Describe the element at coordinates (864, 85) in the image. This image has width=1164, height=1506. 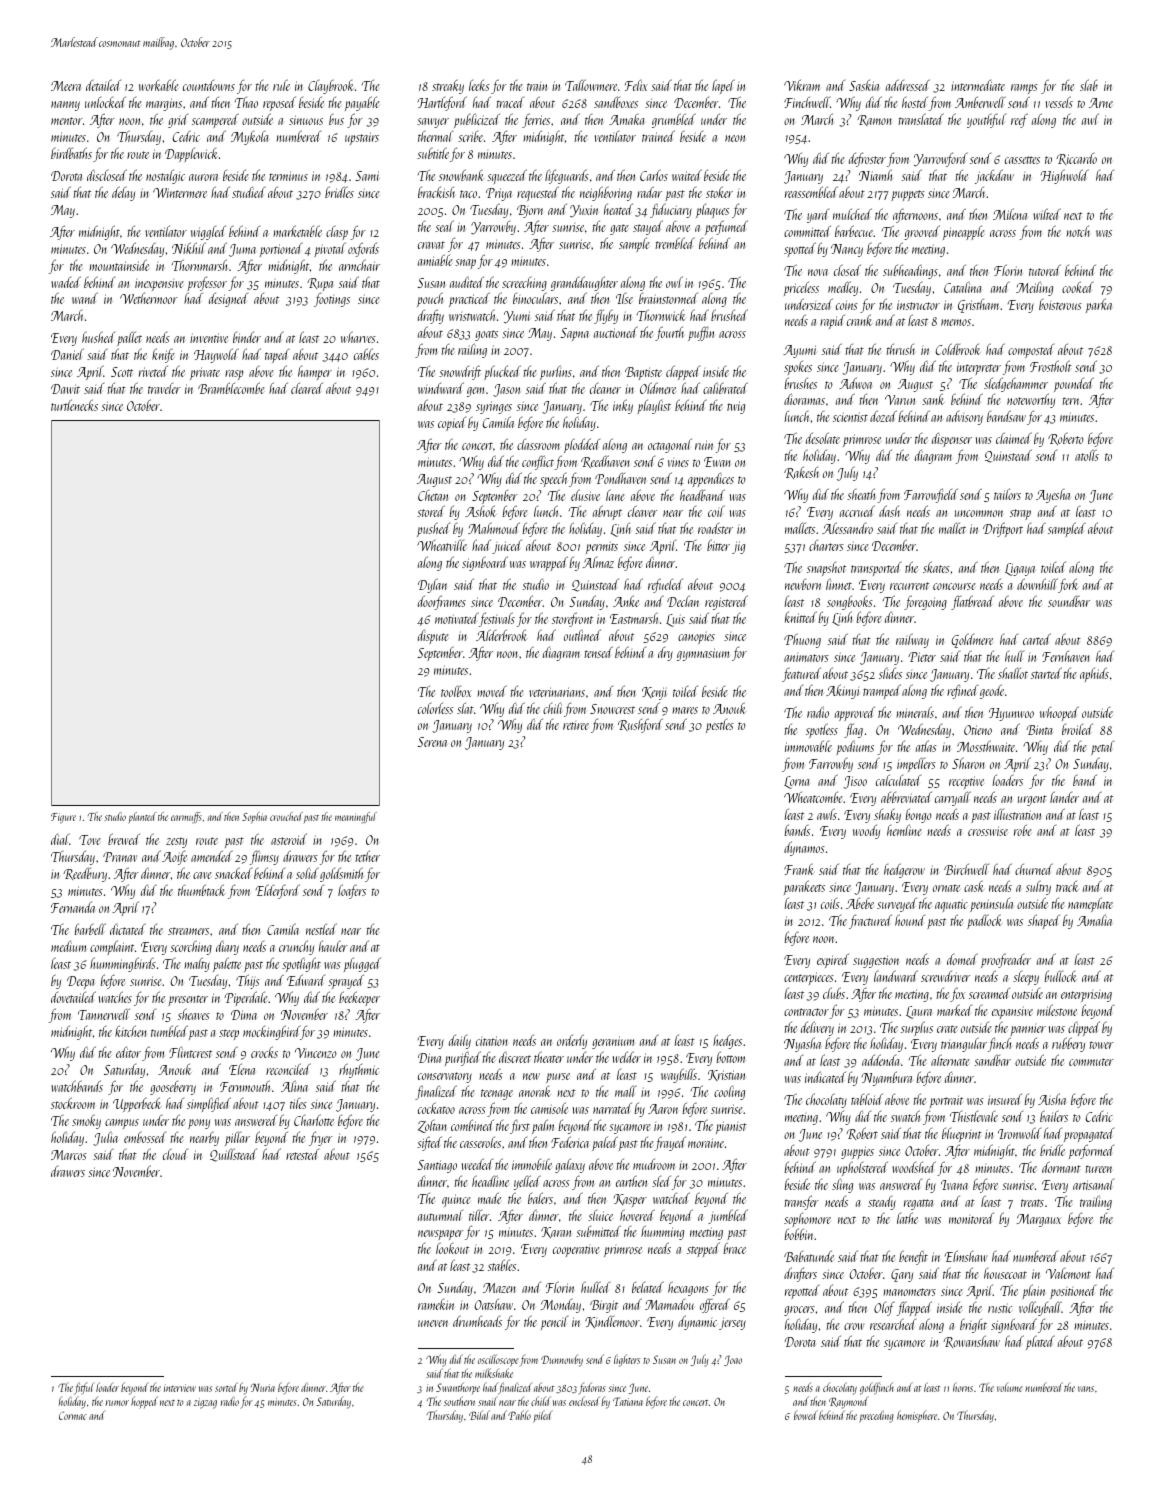
I see `Saskia` at that location.
